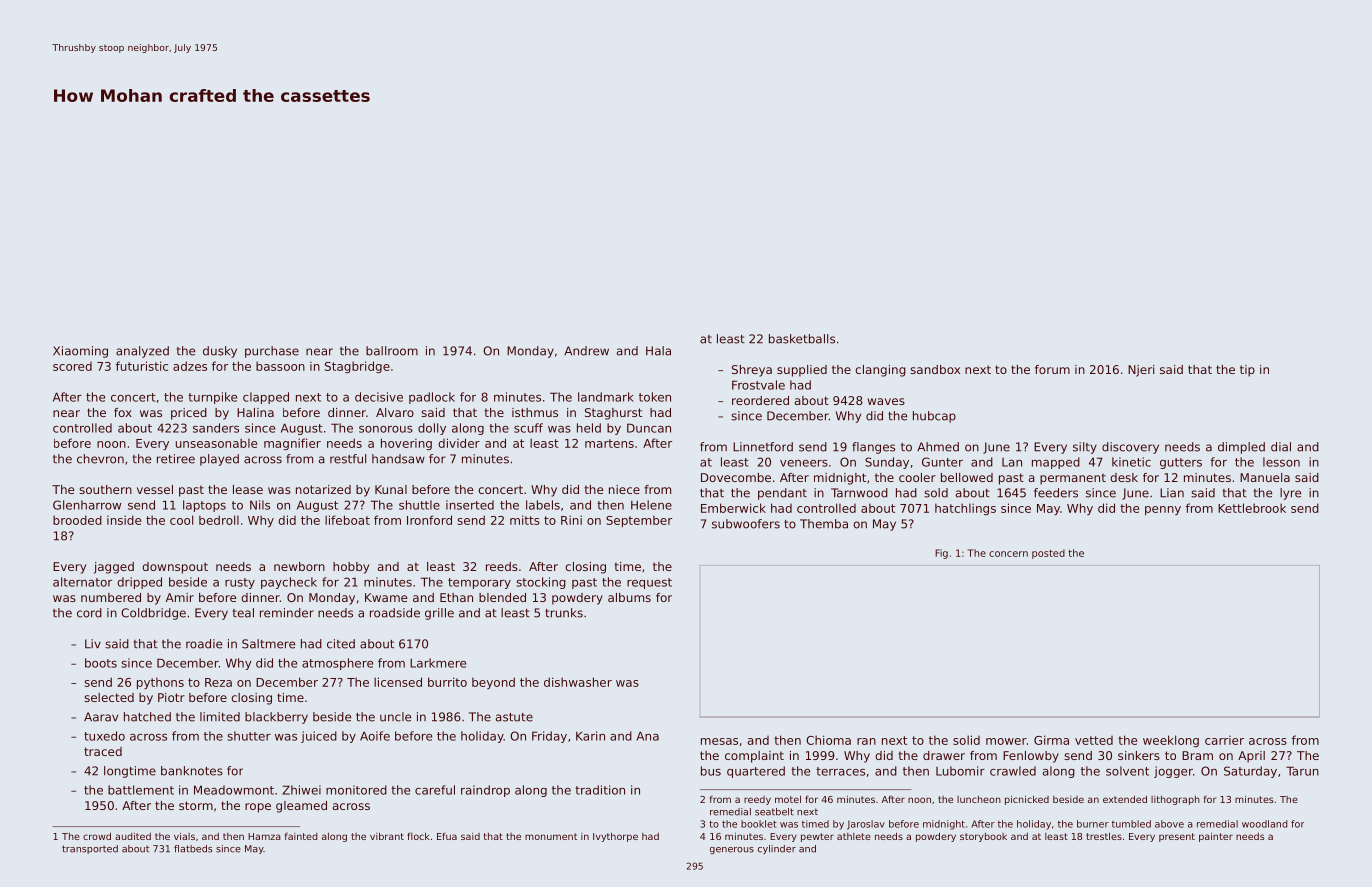 The width and height of the image is (1372, 887). I want to click on roadie, so click(204, 644).
